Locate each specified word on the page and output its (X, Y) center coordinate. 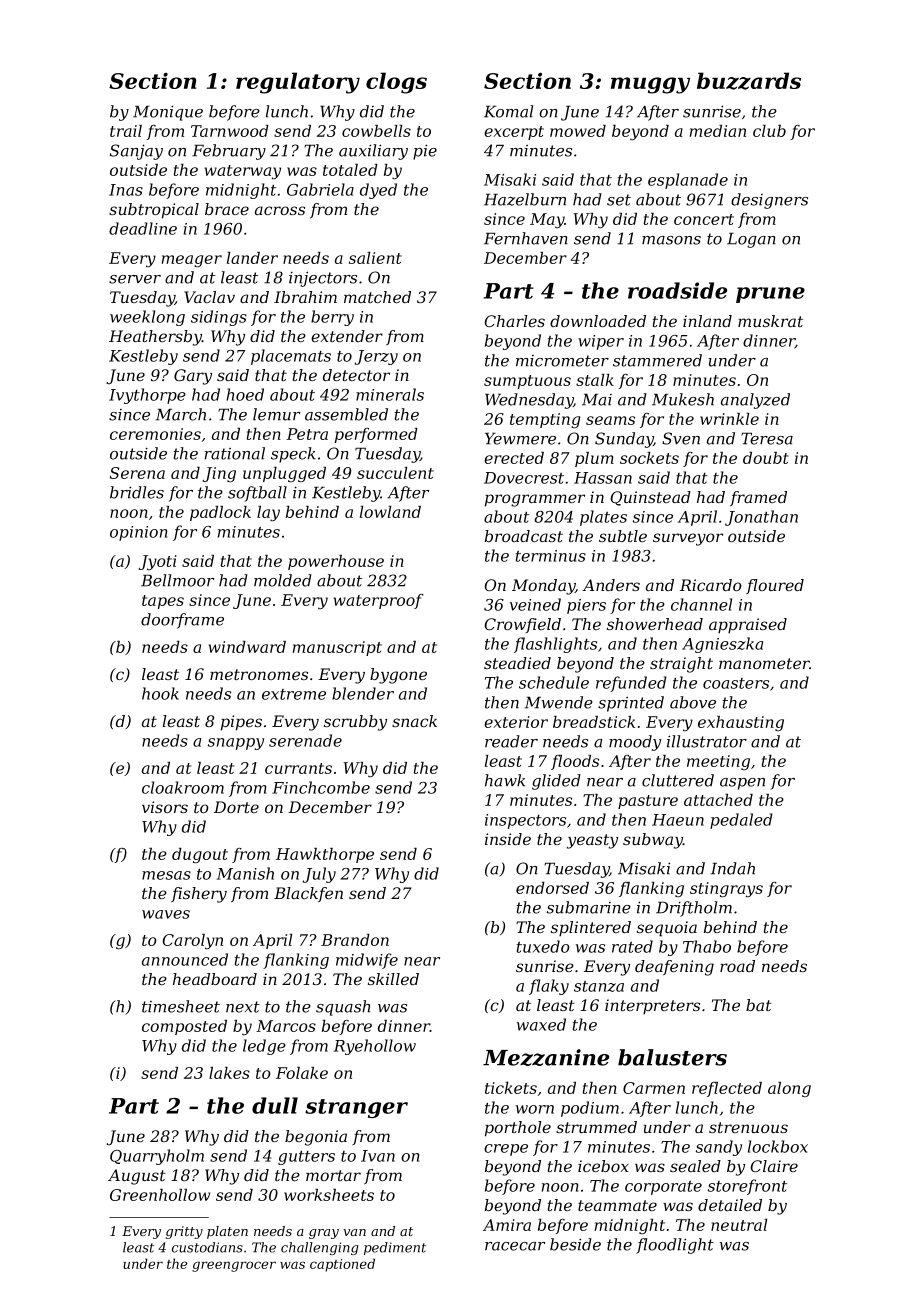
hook (160, 693)
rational (235, 453)
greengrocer (234, 1266)
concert (704, 219)
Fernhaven (526, 238)
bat (759, 1005)
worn (535, 1109)
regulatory (298, 83)
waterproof (379, 601)
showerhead (655, 624)
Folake (302, 1073)
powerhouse (336, 562)
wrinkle (729, 419)
